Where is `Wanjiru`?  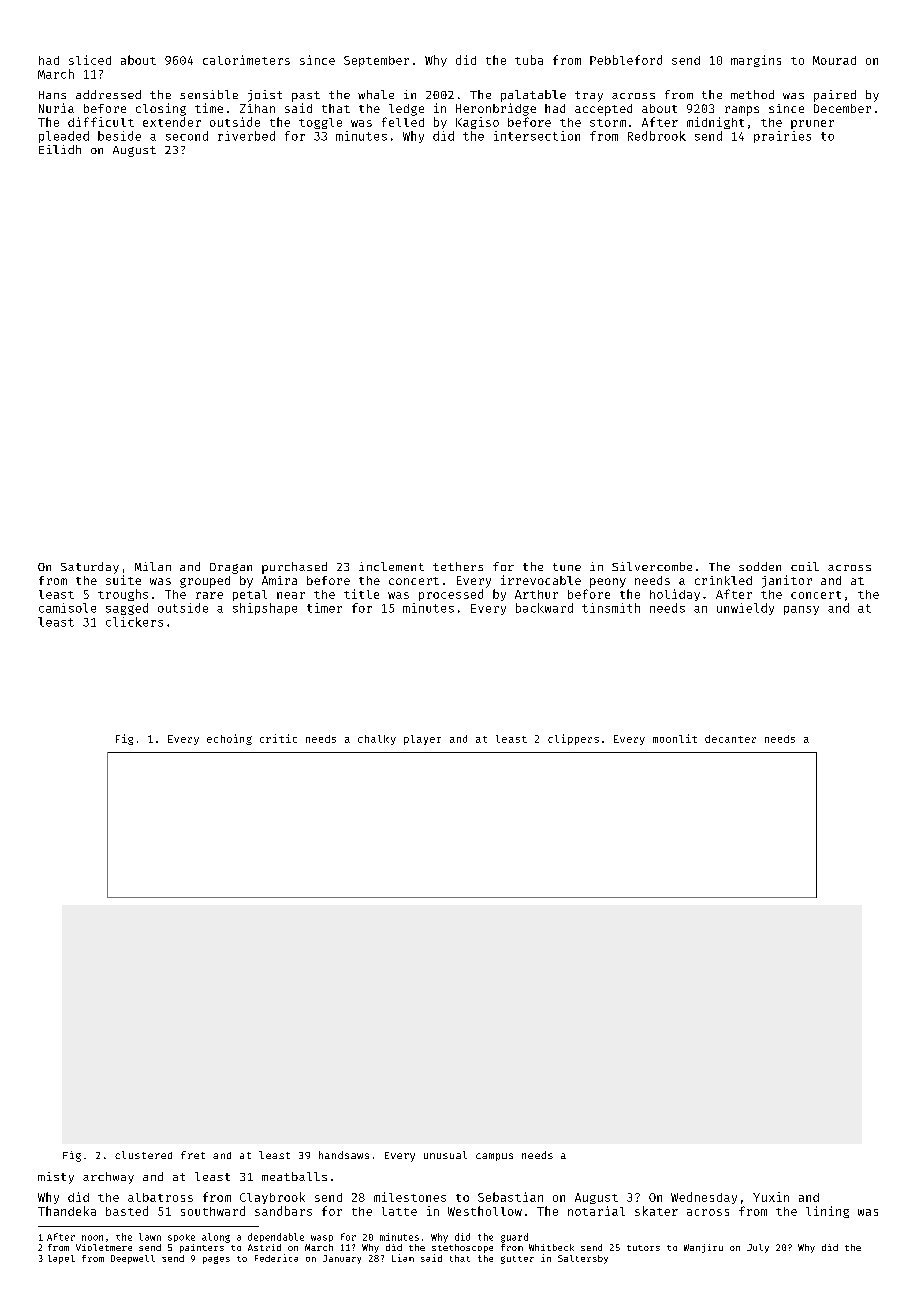 Wanjiru is located at coordinates (703, 1248).
